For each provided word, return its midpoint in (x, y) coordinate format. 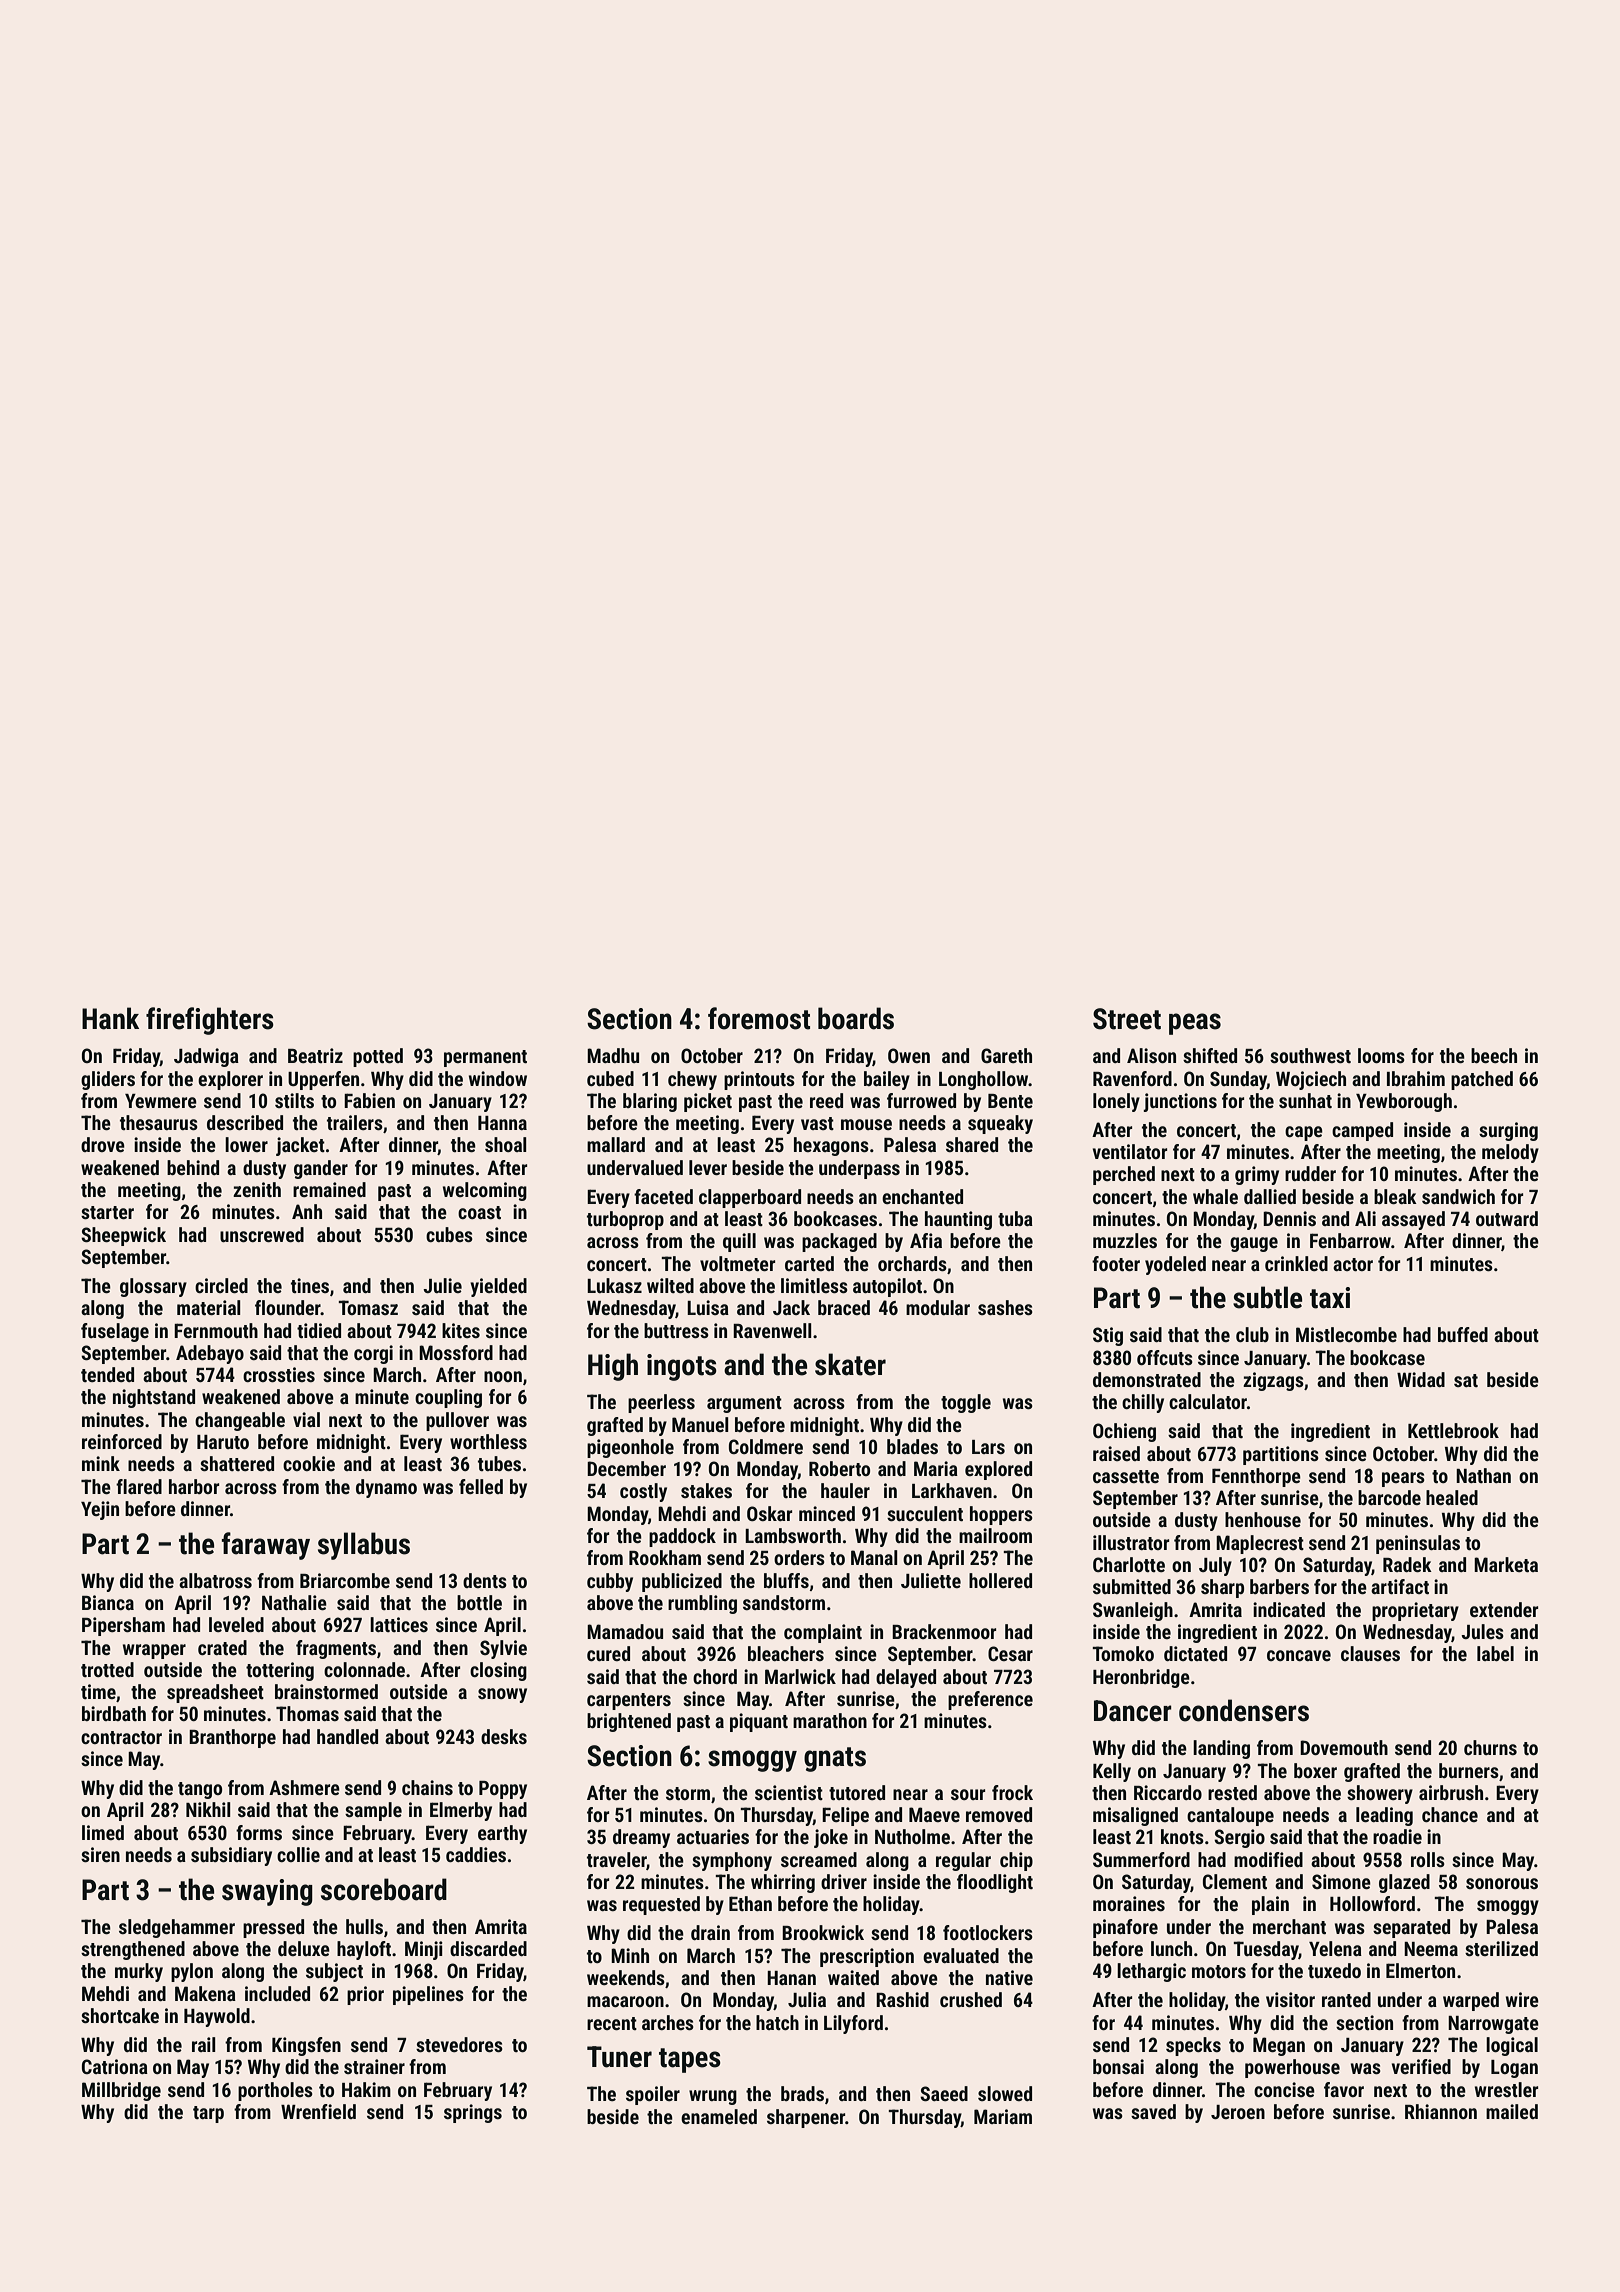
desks (504, 1736)
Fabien (369, 1100)
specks (1193, 2046)
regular (963, 1861)
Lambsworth (793, 1535)
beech (1494, 1055)
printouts (759, 1080)
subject (334, 1972)
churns (1490, 1747)
